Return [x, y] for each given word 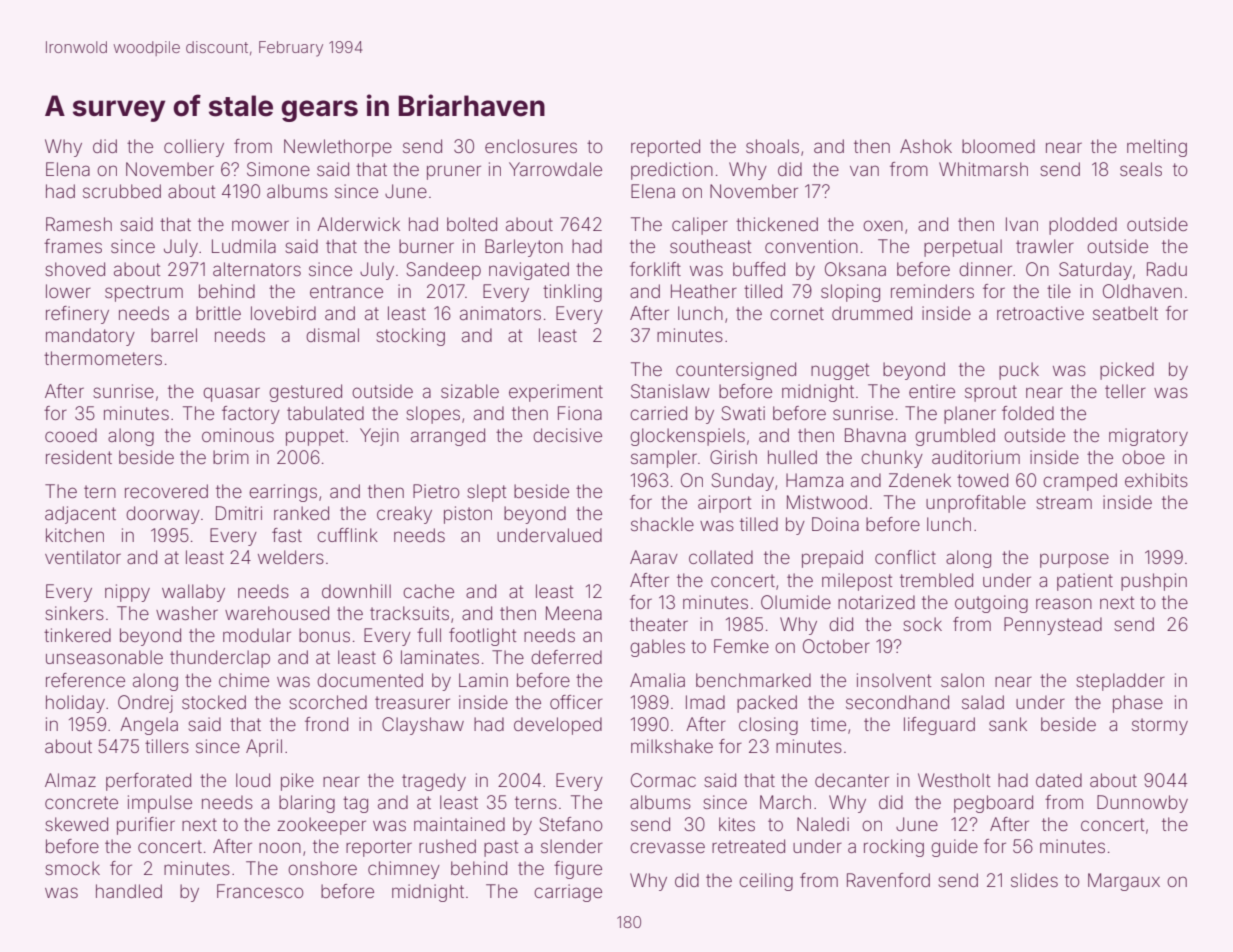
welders [291, 557]
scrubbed [122, 191]
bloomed [998, 146]
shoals [772, 146]
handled [129, 891]
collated [721, 557]
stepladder [1120, 682]
